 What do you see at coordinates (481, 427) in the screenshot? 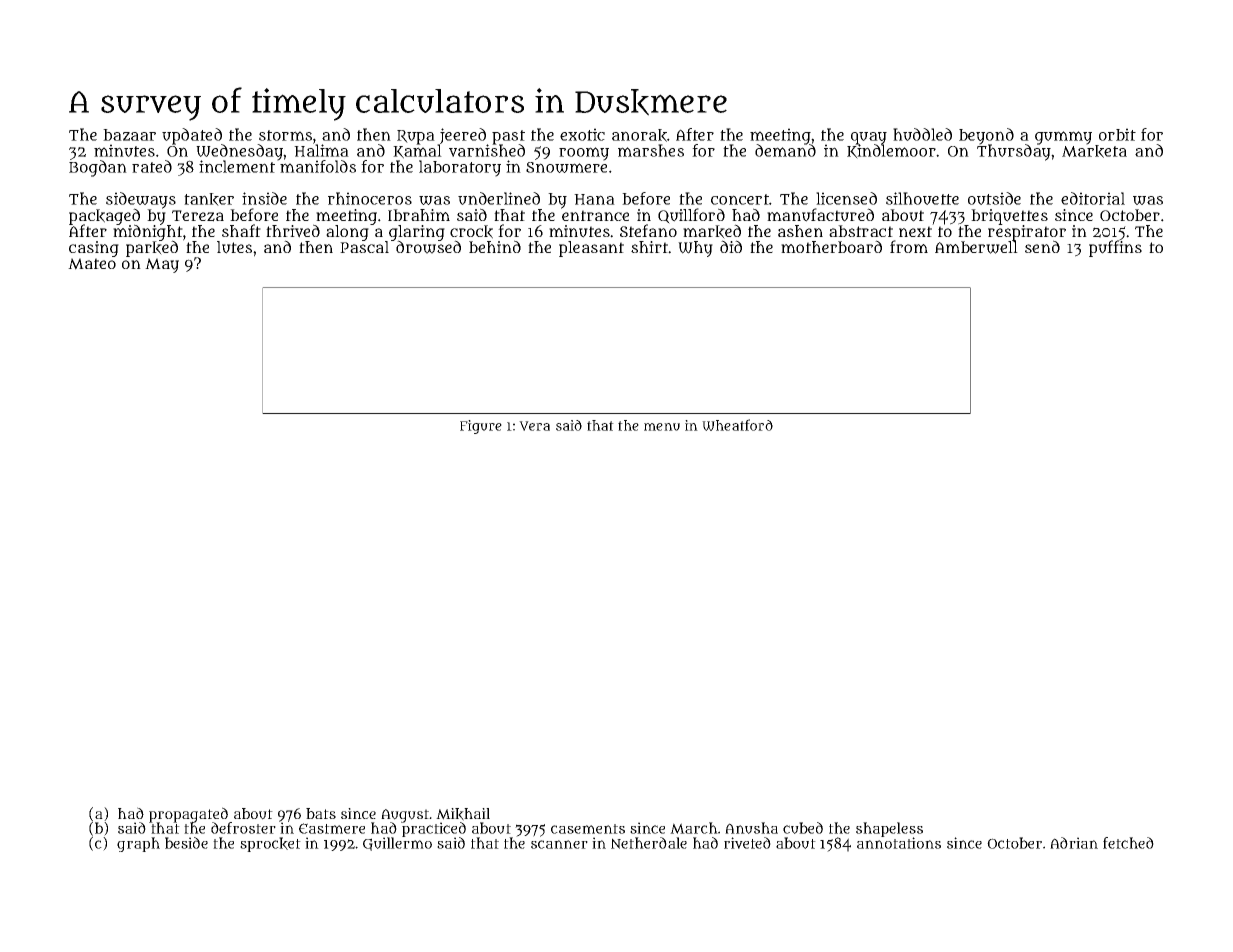
I see `Figure` at bounding box center [481, 427].
